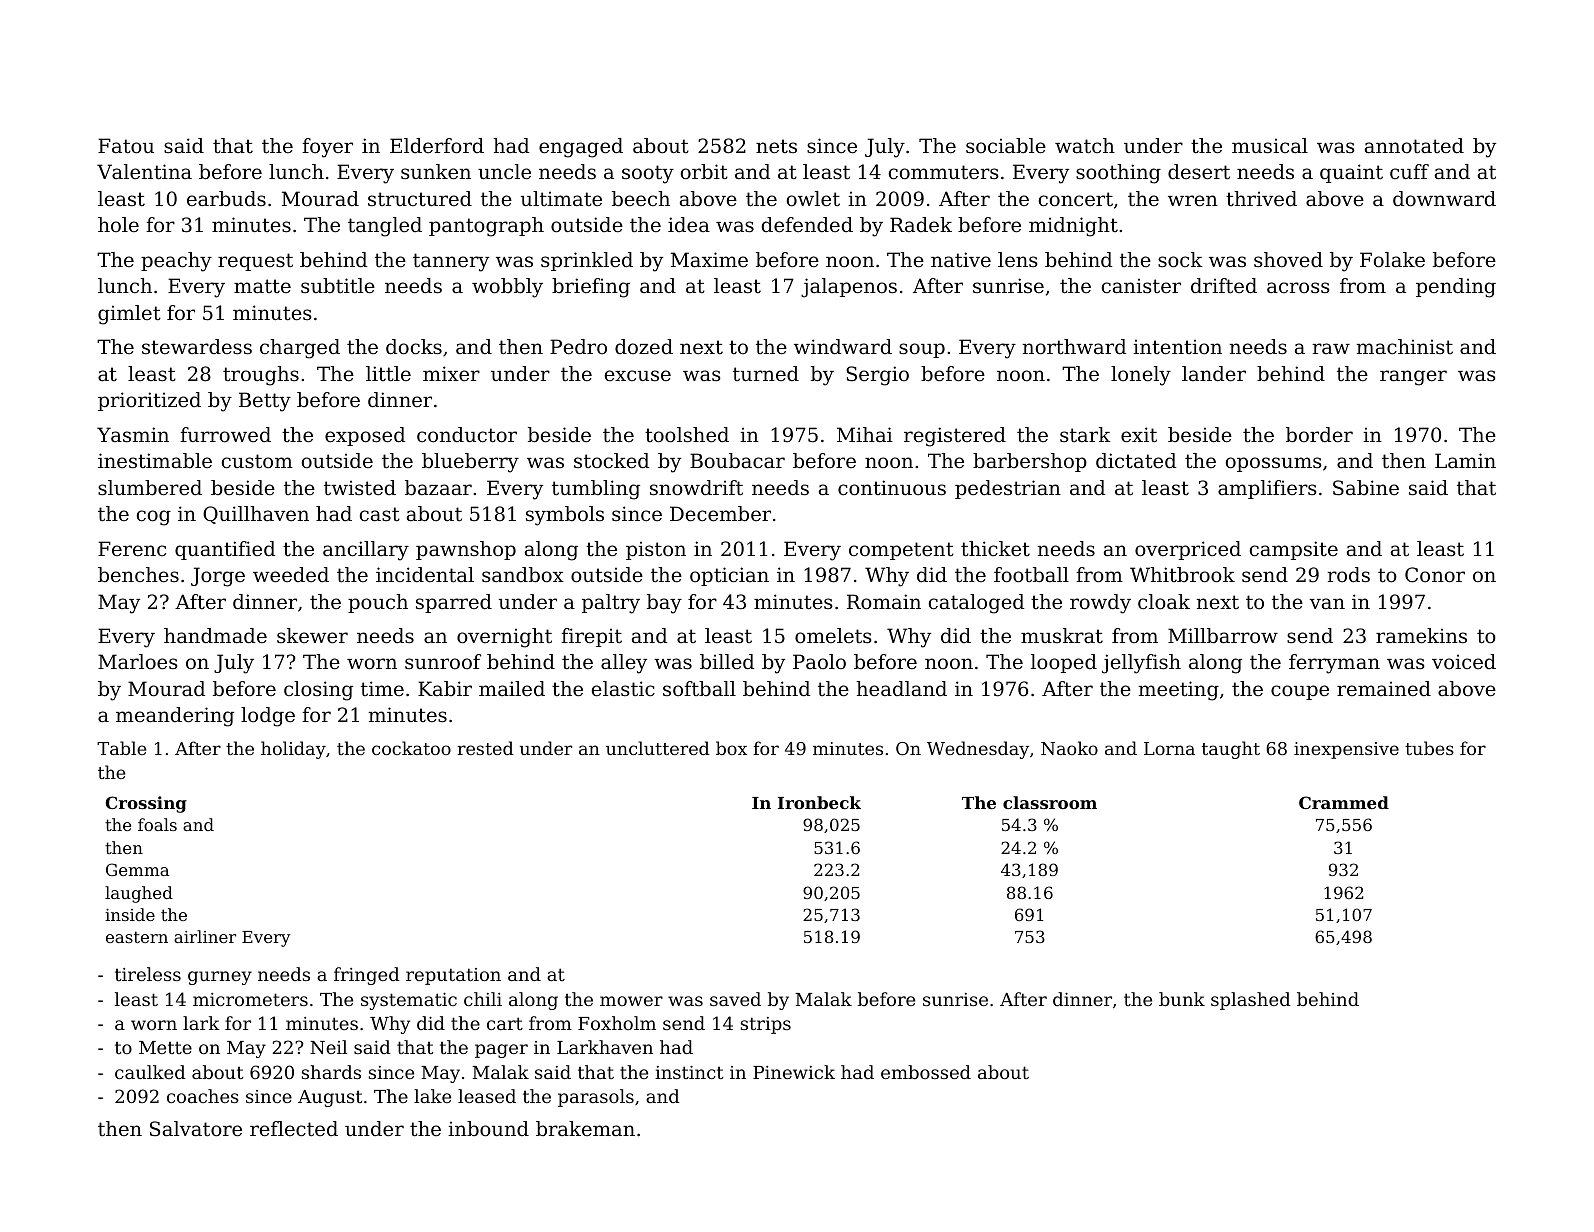 The width and height of the document is (1594, 1232). What do you see at coordinates (585, 1128) in the document?
I see `brakeman` at bounding box center [585, 1128].
